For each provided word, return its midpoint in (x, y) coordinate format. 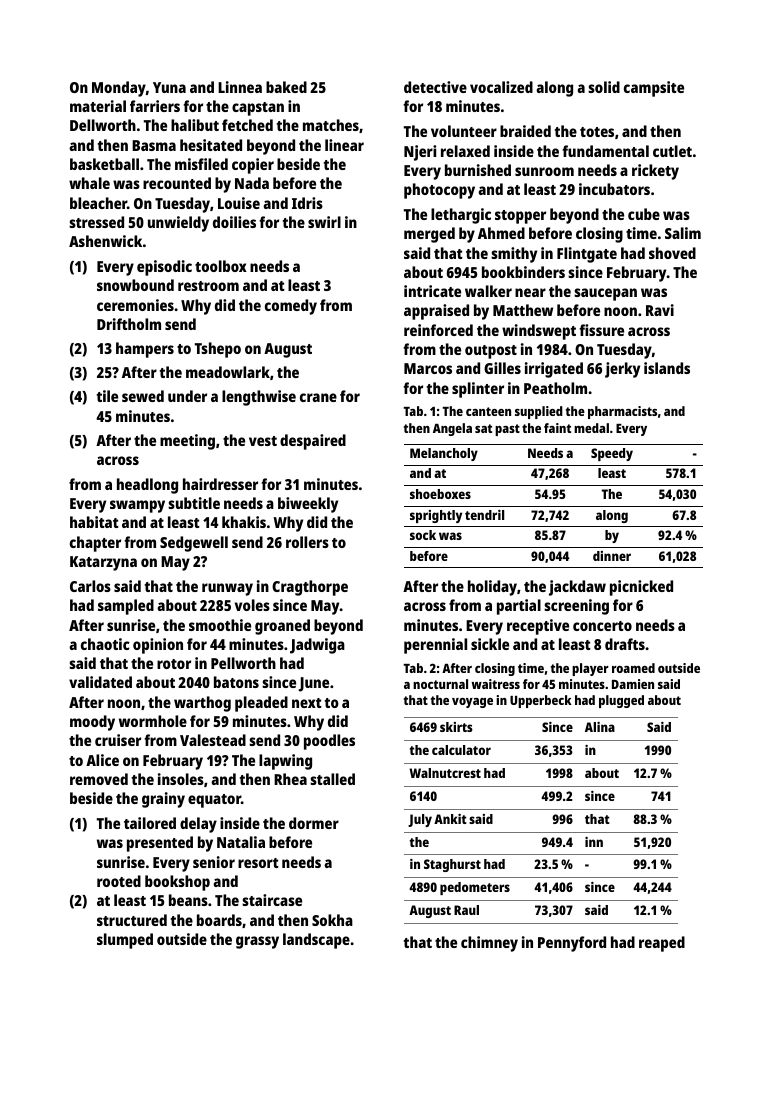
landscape (316, 941)
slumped (125, 941)
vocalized (501, 87)
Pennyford (572, 944)
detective (435, 87)
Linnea (240, 87)
